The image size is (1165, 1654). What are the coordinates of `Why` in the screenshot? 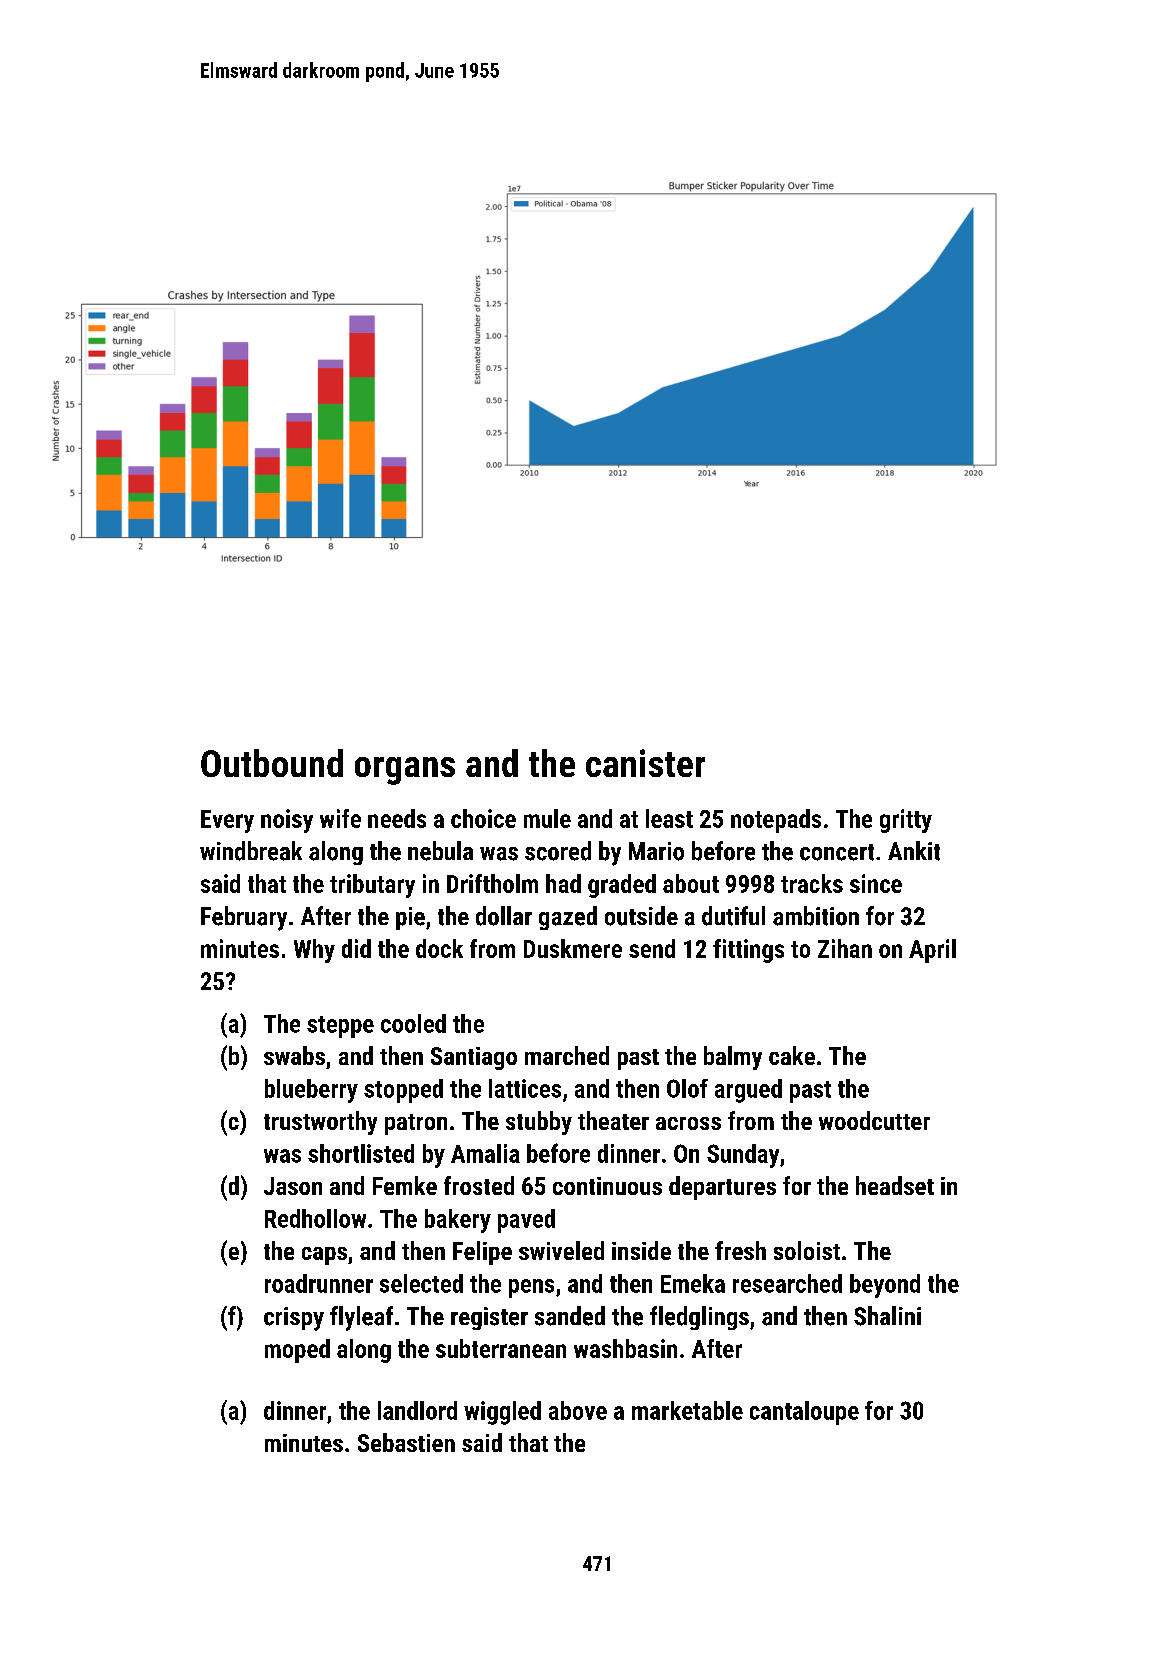 It's located at (314, 951).
